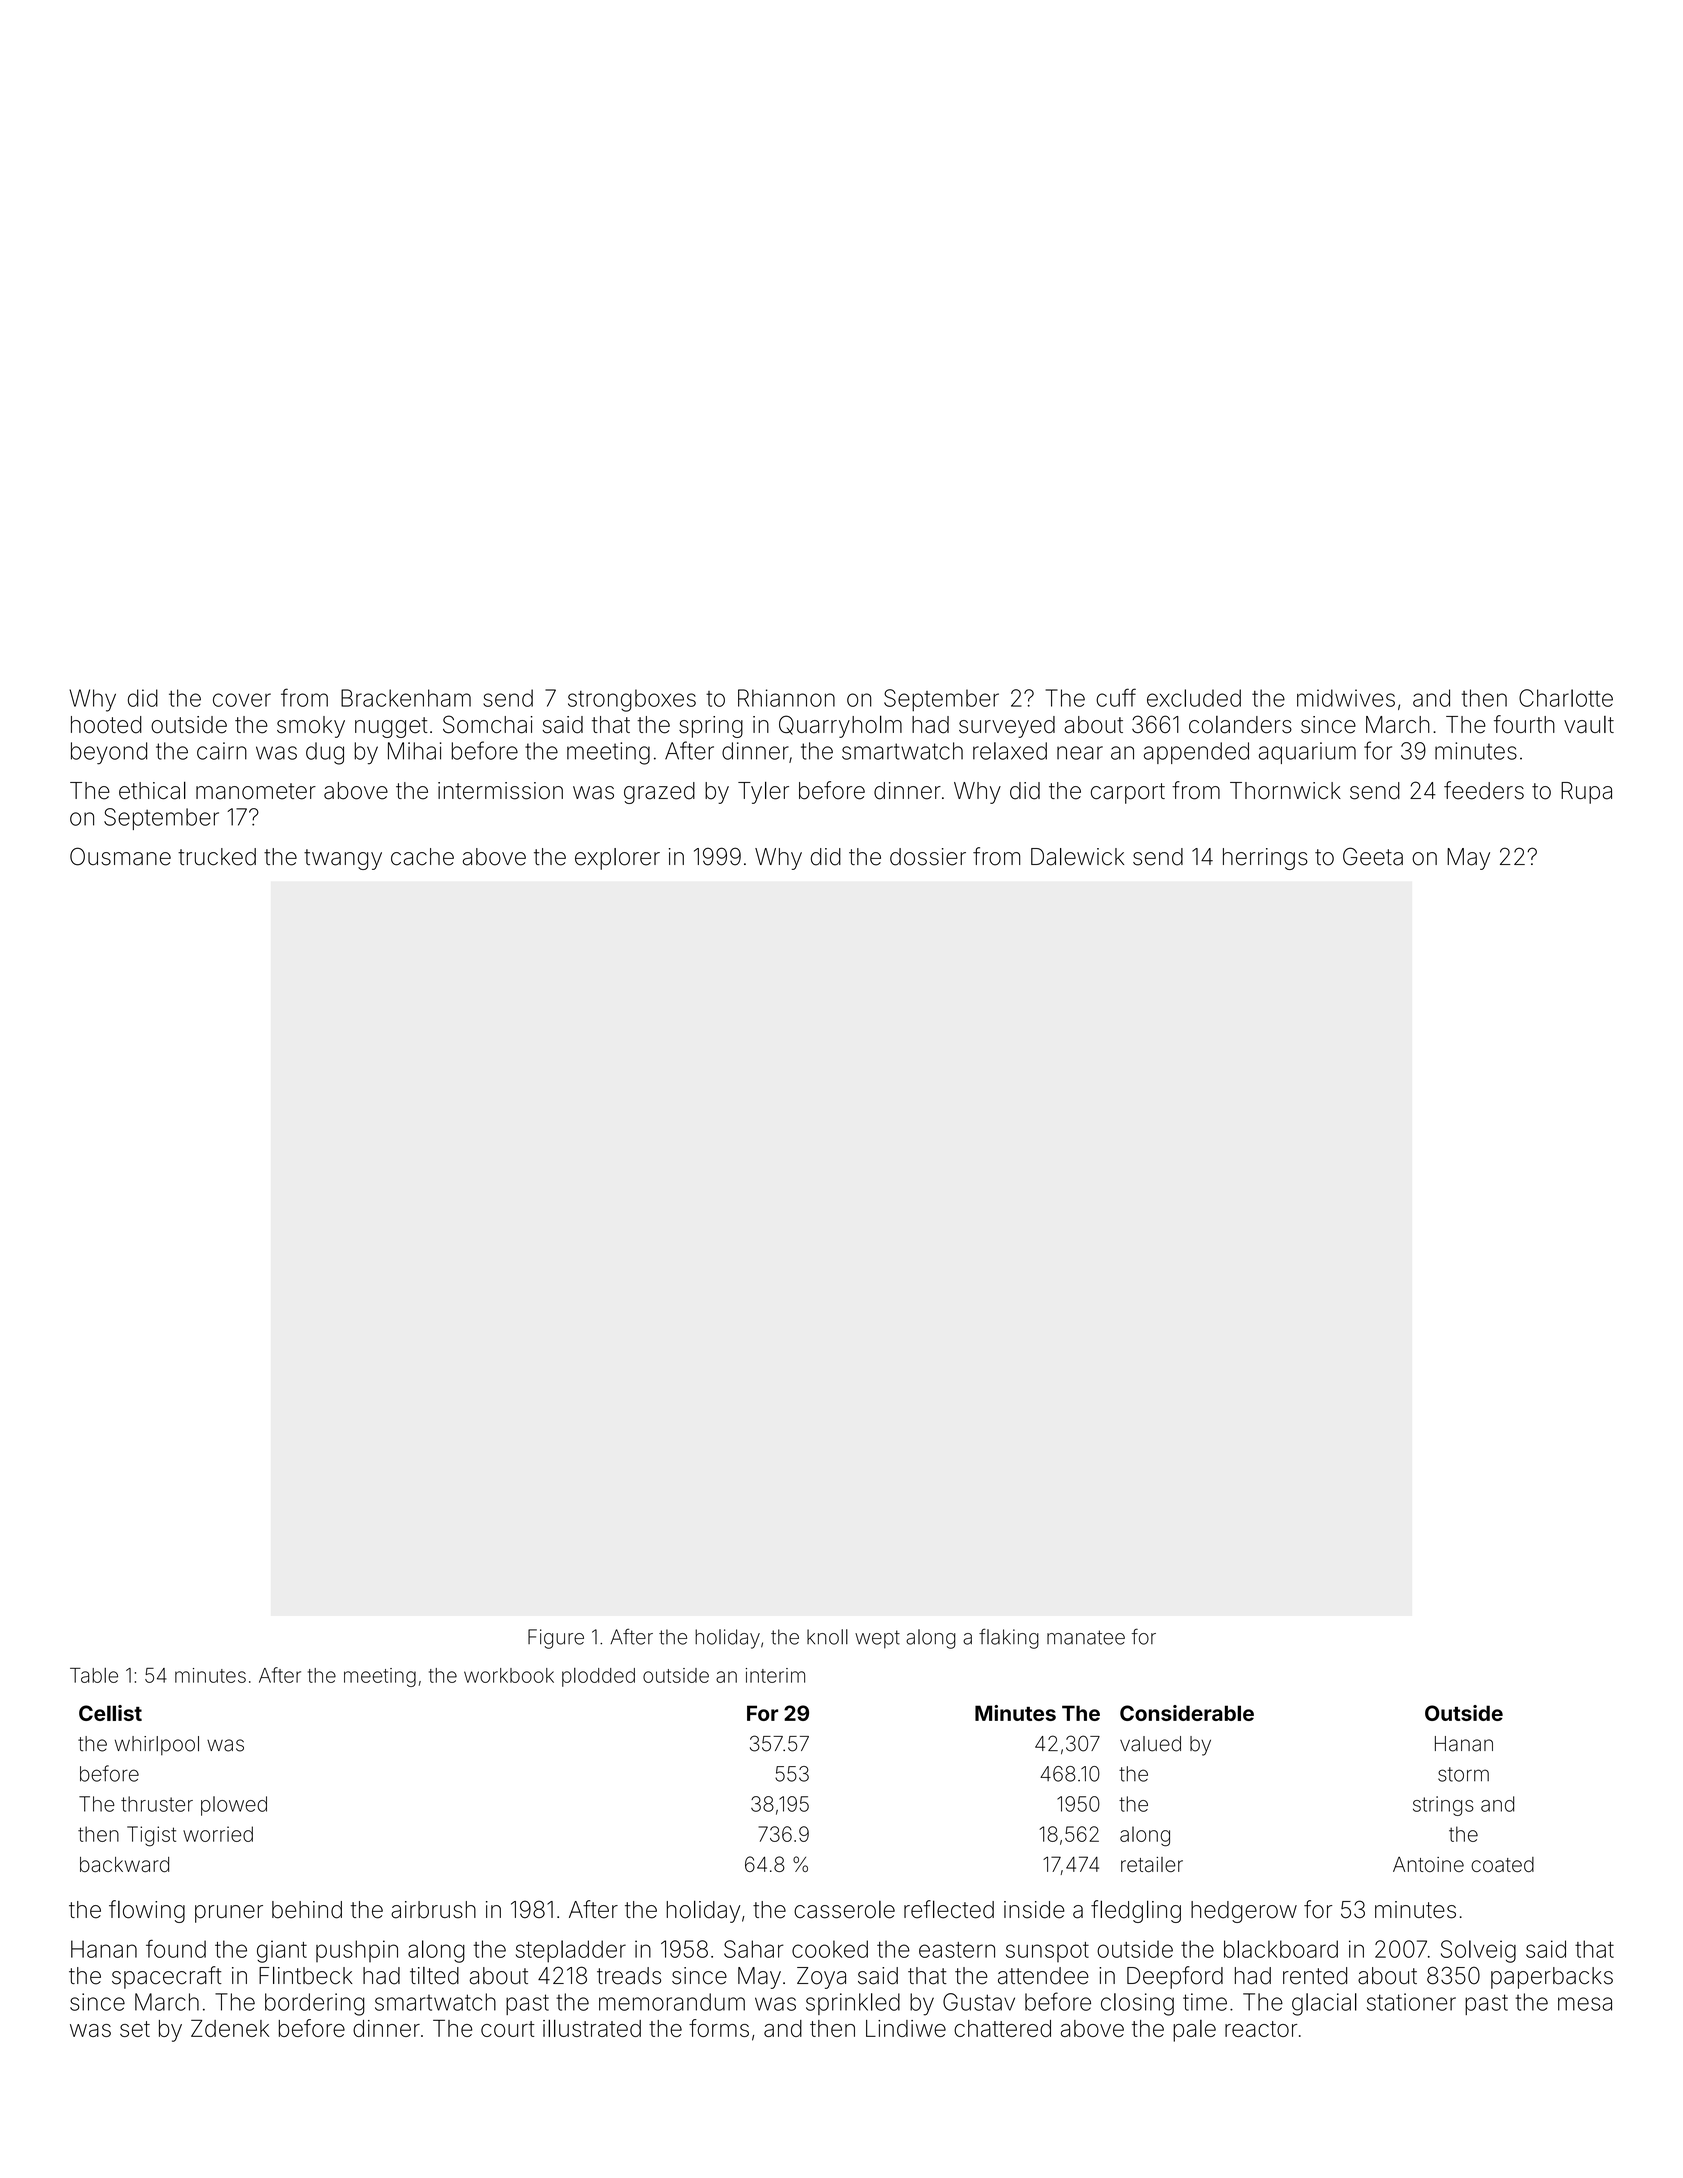 The height and width of the document is (2178, 1683). Describe the element at coordinates (556, 1639) in the document. I see `Figure` at that location.
